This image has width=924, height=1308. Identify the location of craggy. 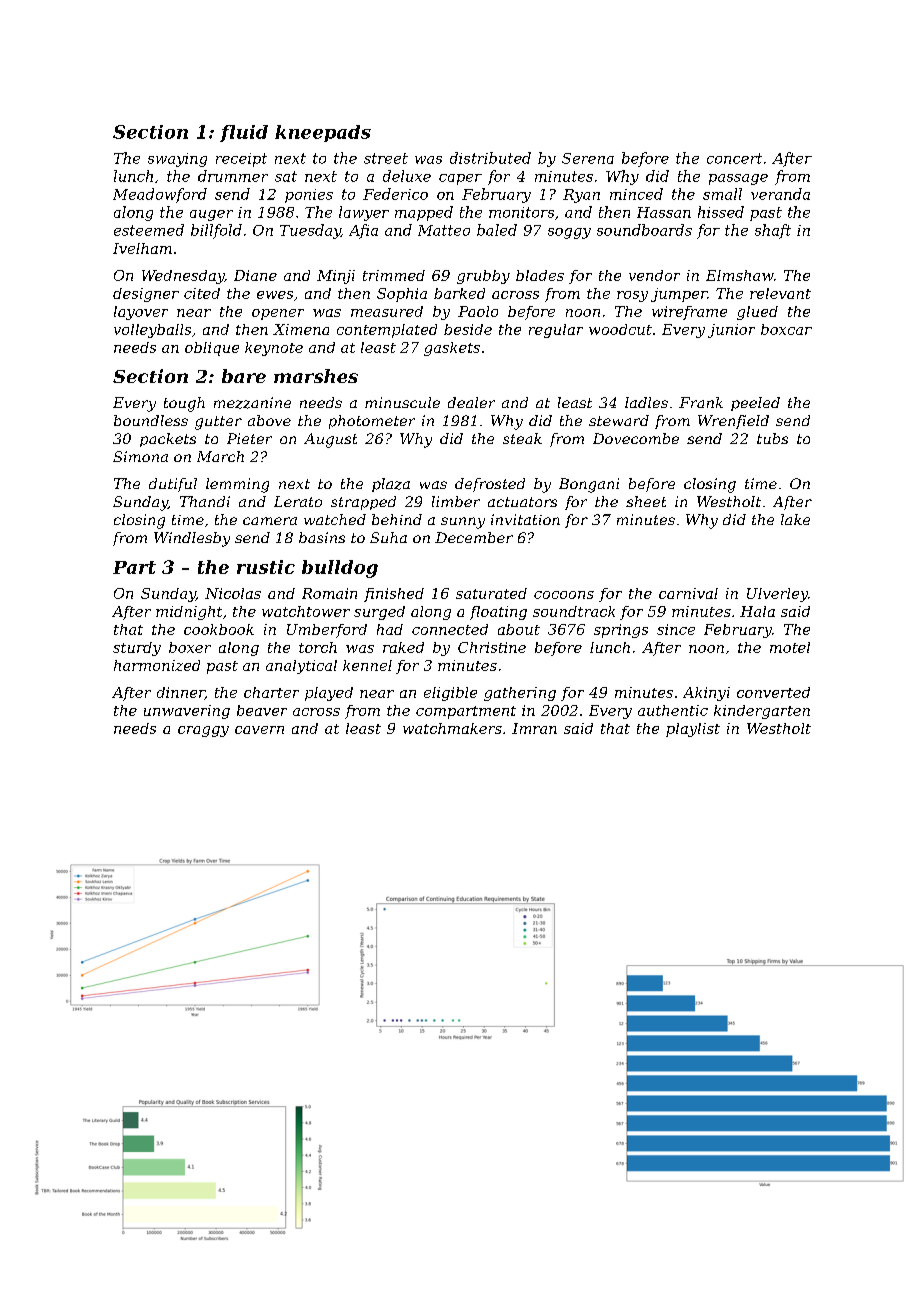
(203, 731).
